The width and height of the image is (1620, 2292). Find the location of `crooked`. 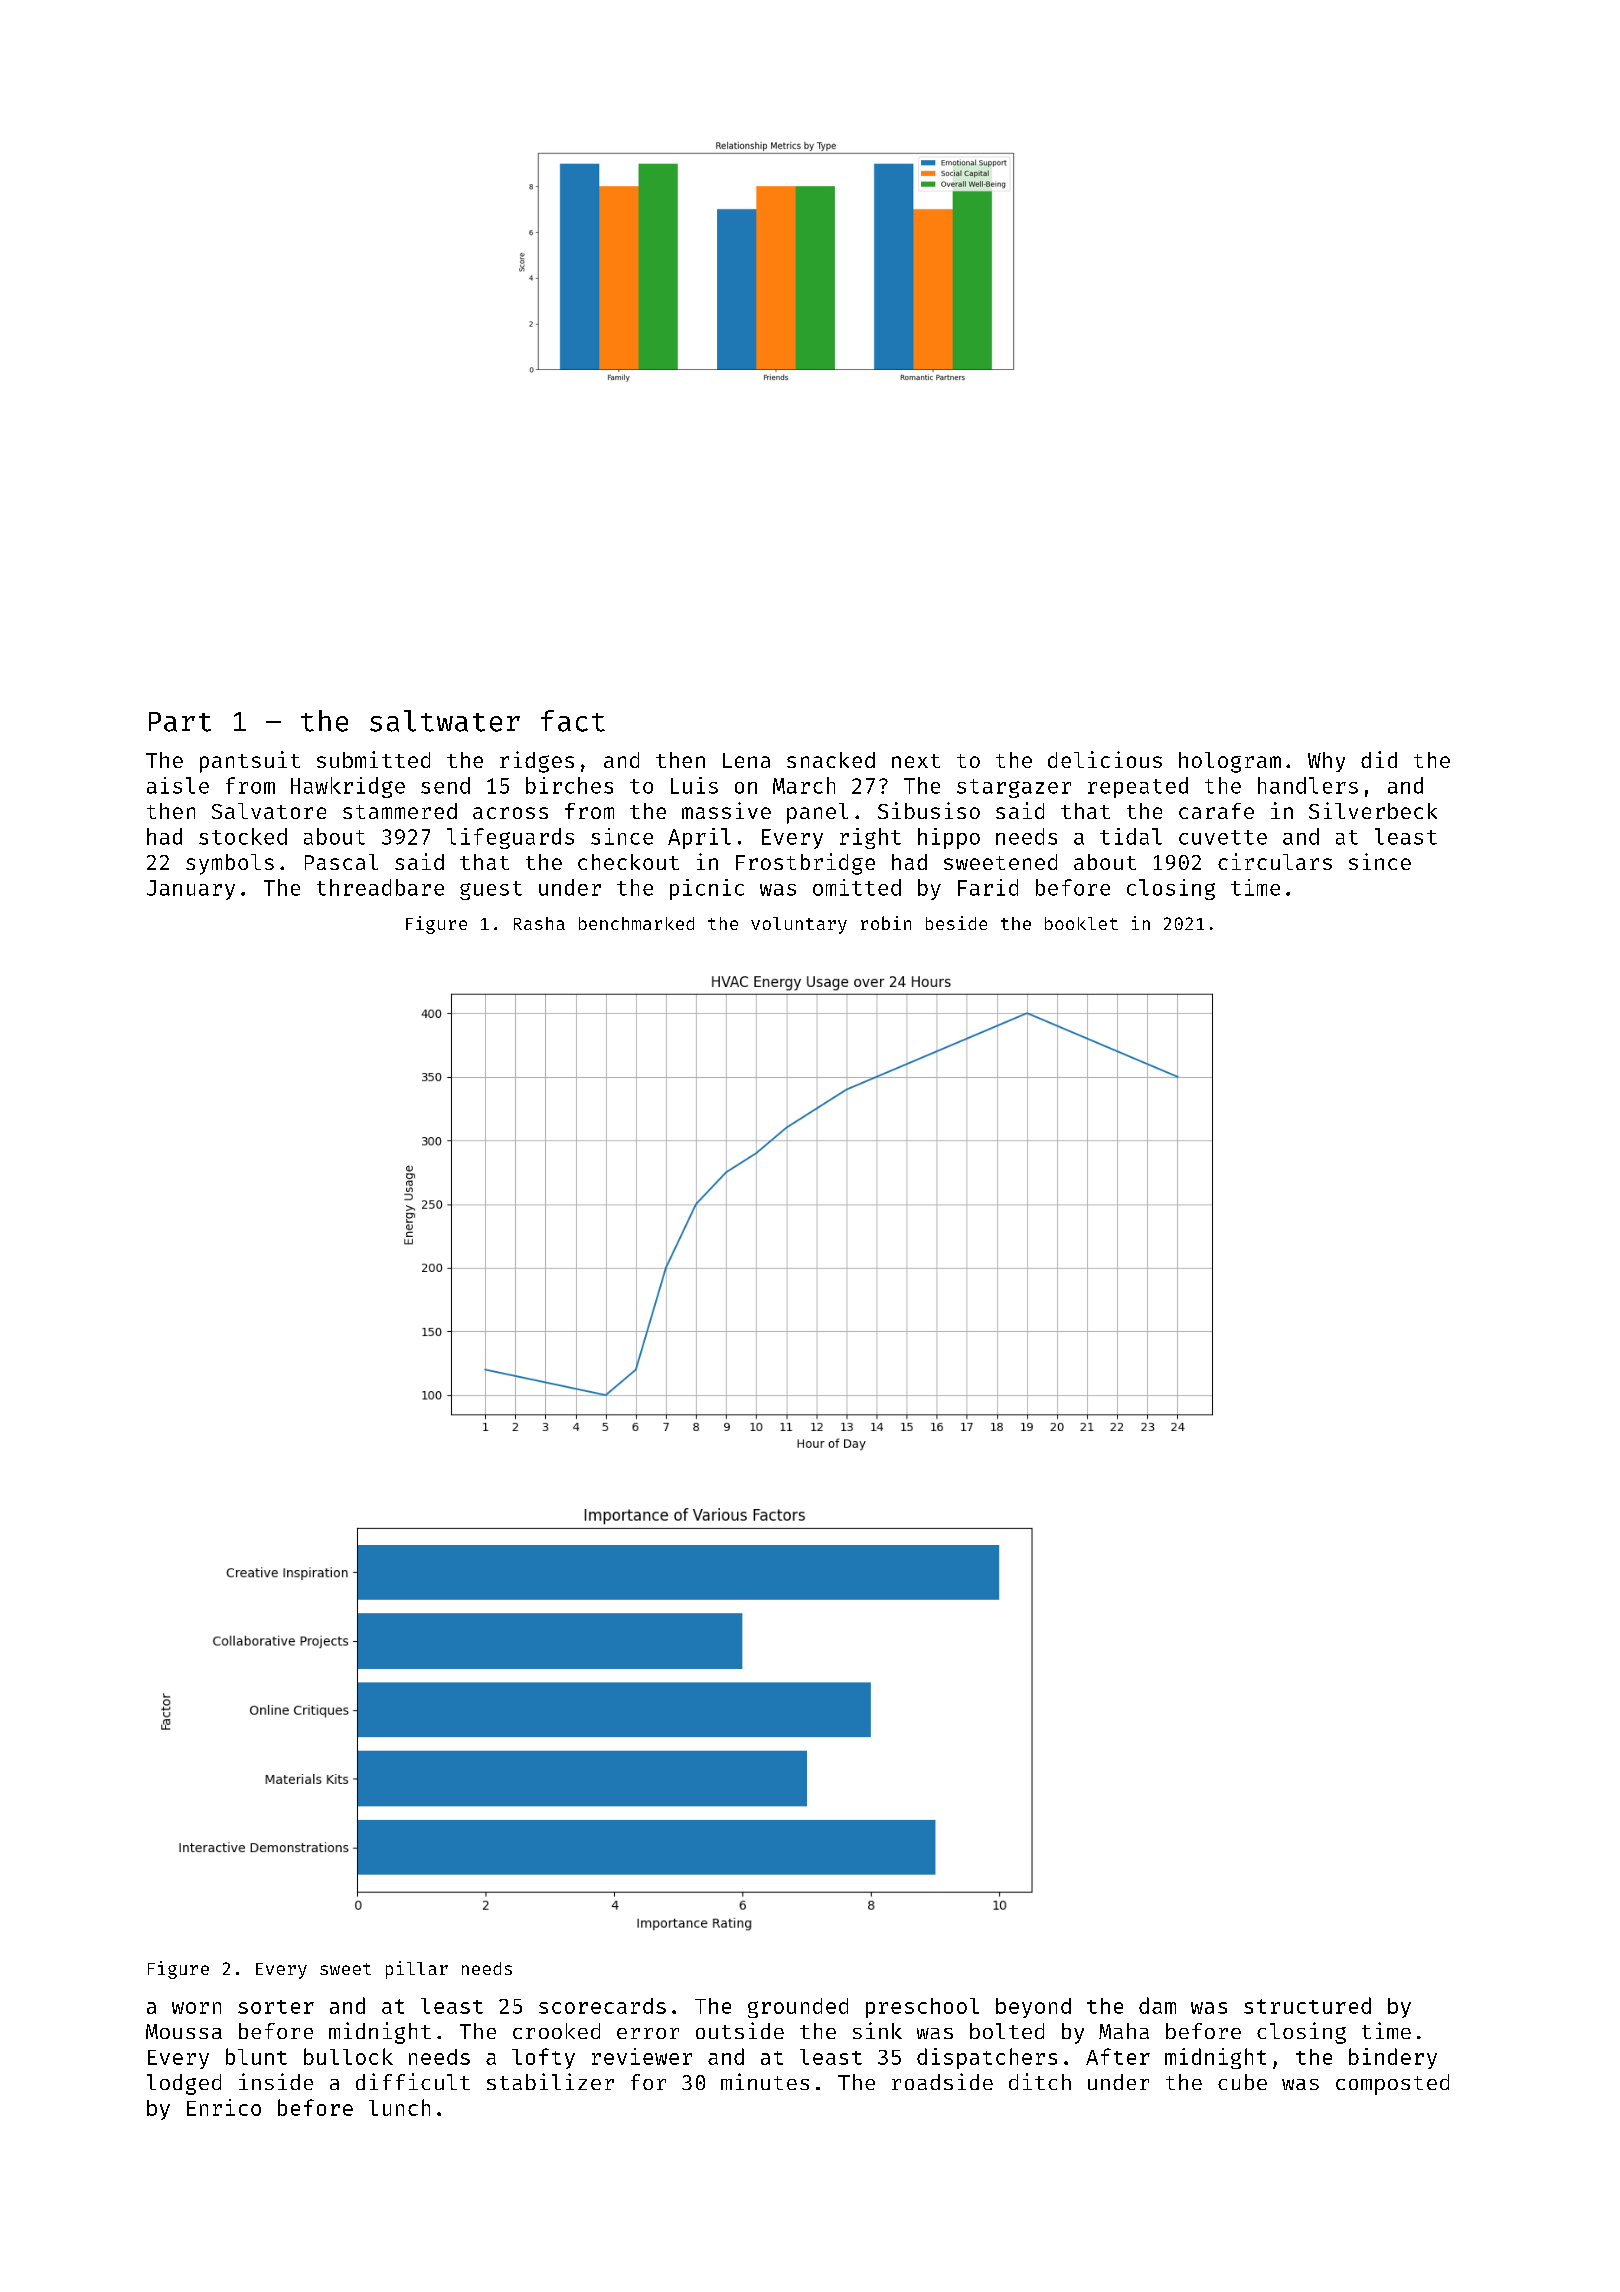

crooked is located at coordinates (556, 2031).
